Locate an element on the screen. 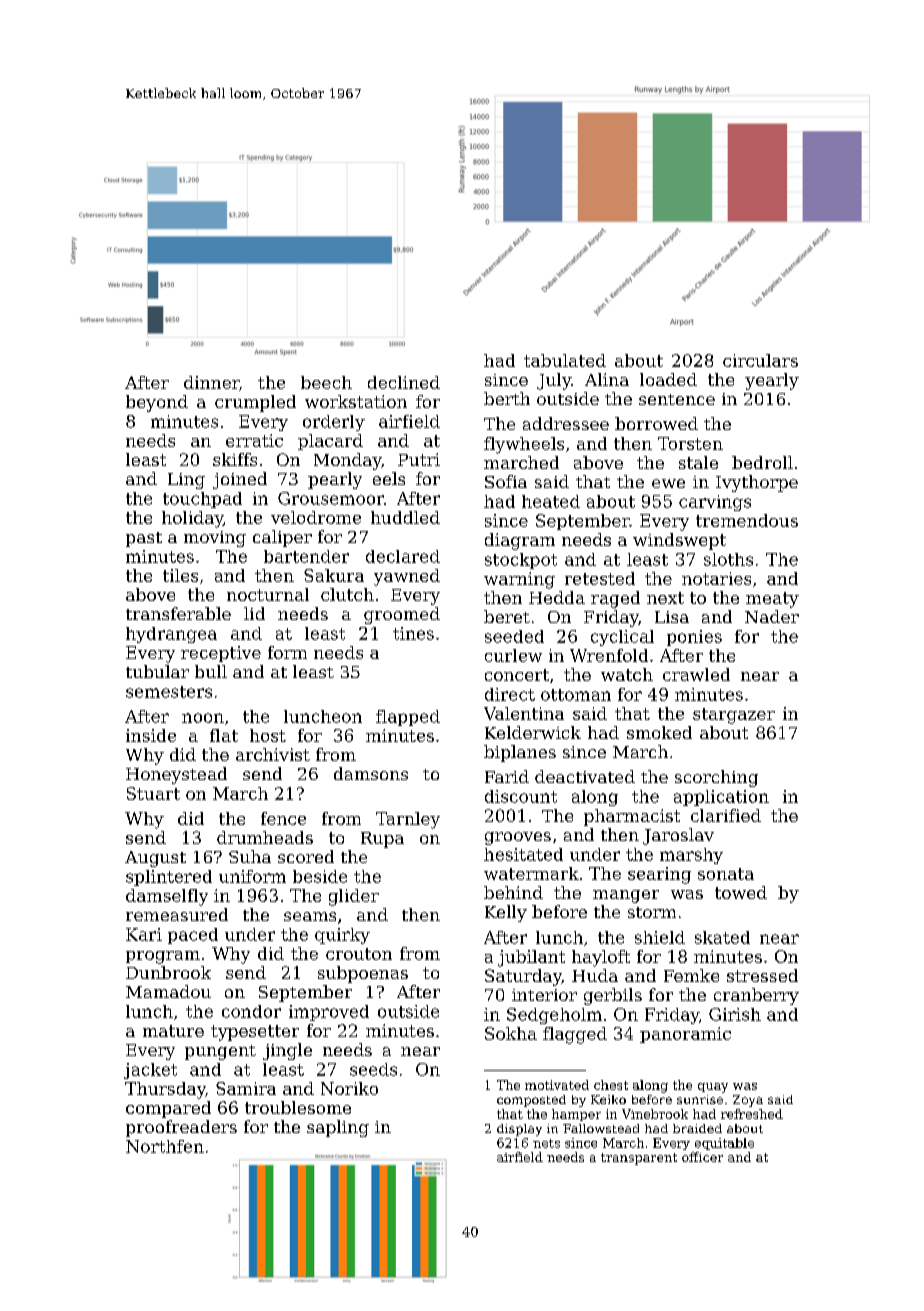 This screenshot has height=1311, width=924. Sofia is located at coordinates (506, 481).
